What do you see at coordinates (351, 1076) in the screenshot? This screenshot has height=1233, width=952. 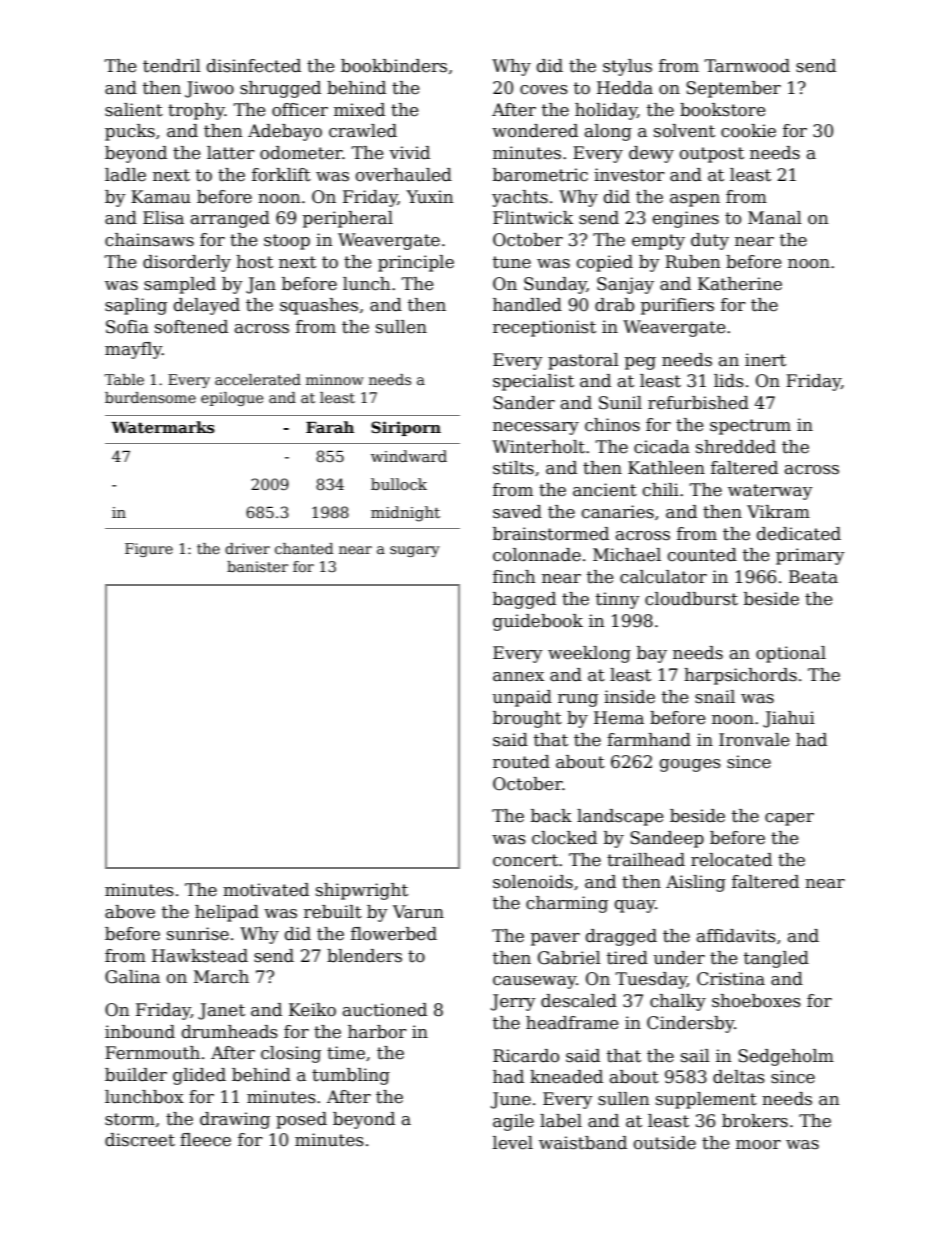 I see `tumbling` at bounding box center [351, 1076].
